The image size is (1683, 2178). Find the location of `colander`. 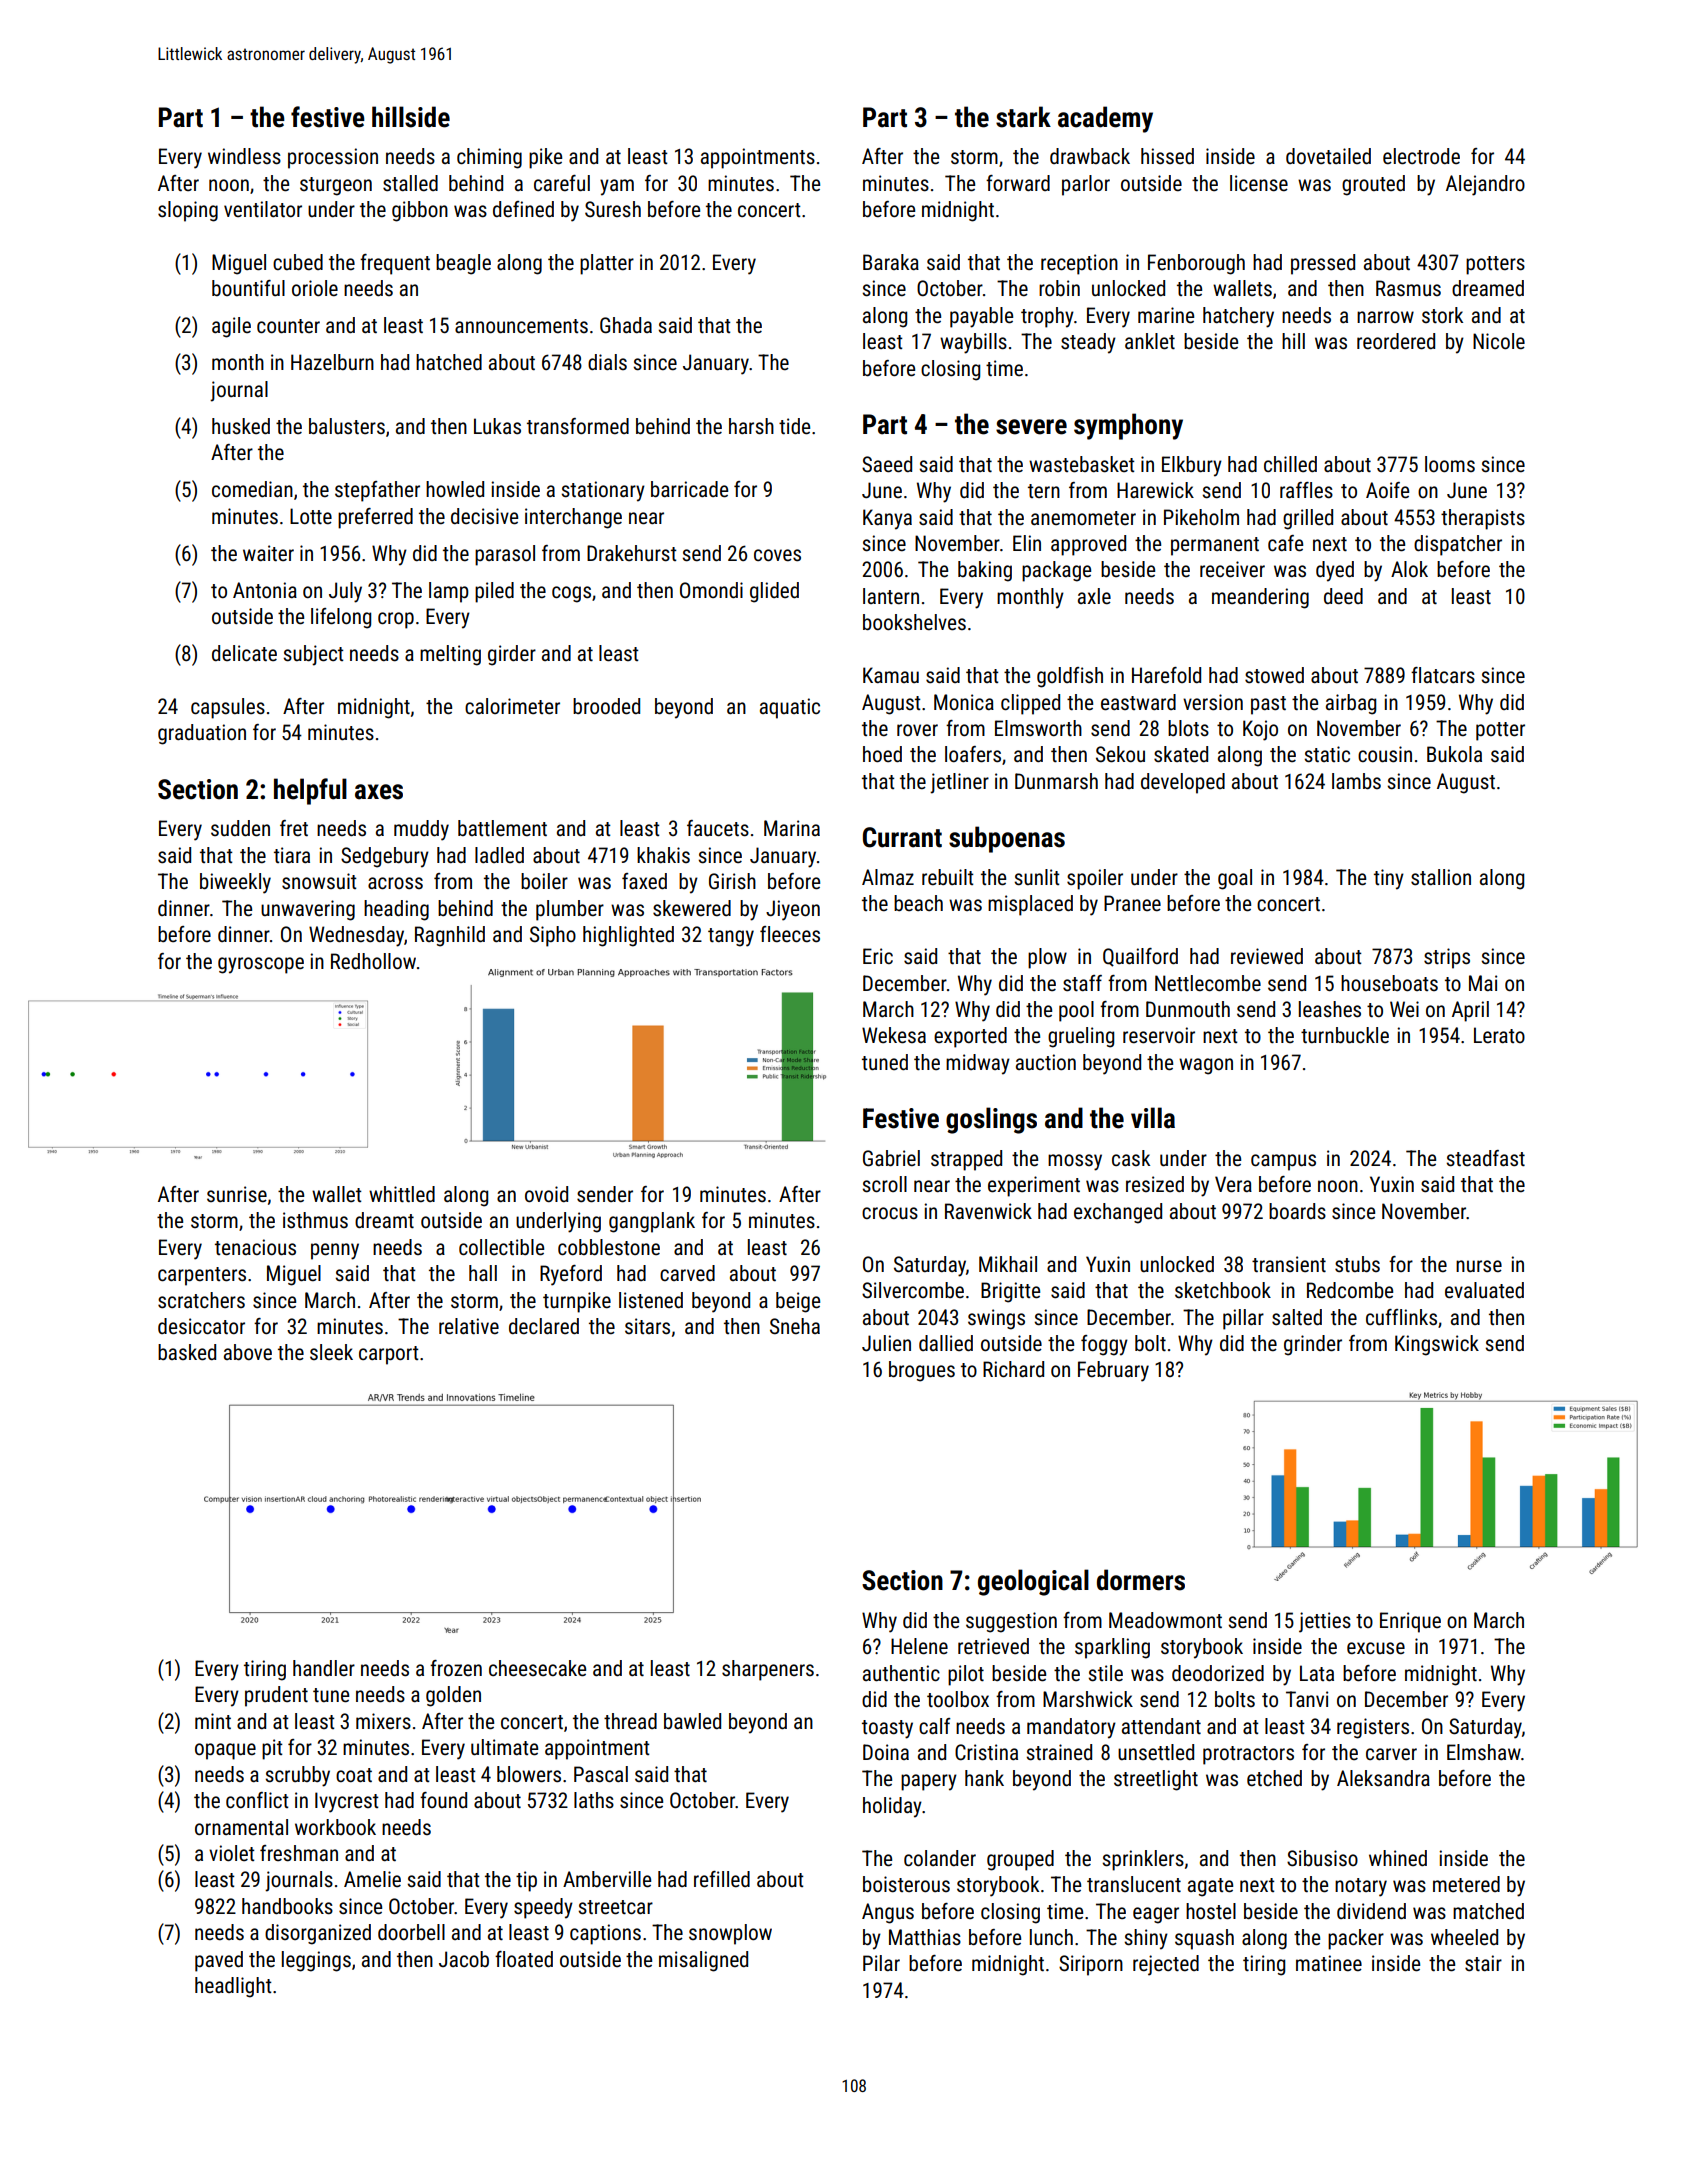

colander is located at coordinates (940, 1858).
